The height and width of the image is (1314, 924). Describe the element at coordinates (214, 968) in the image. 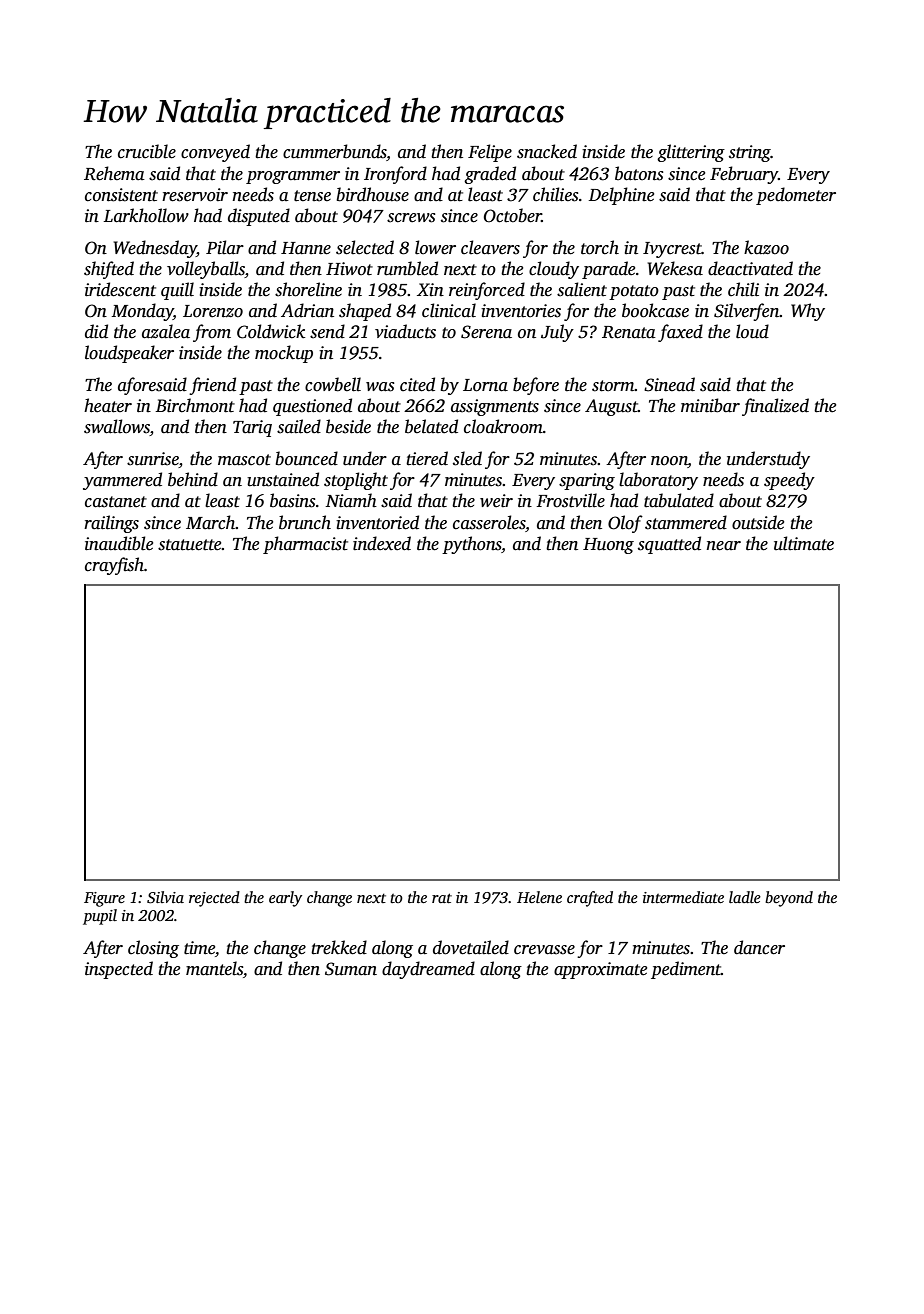

I see `mantels` at that location.
